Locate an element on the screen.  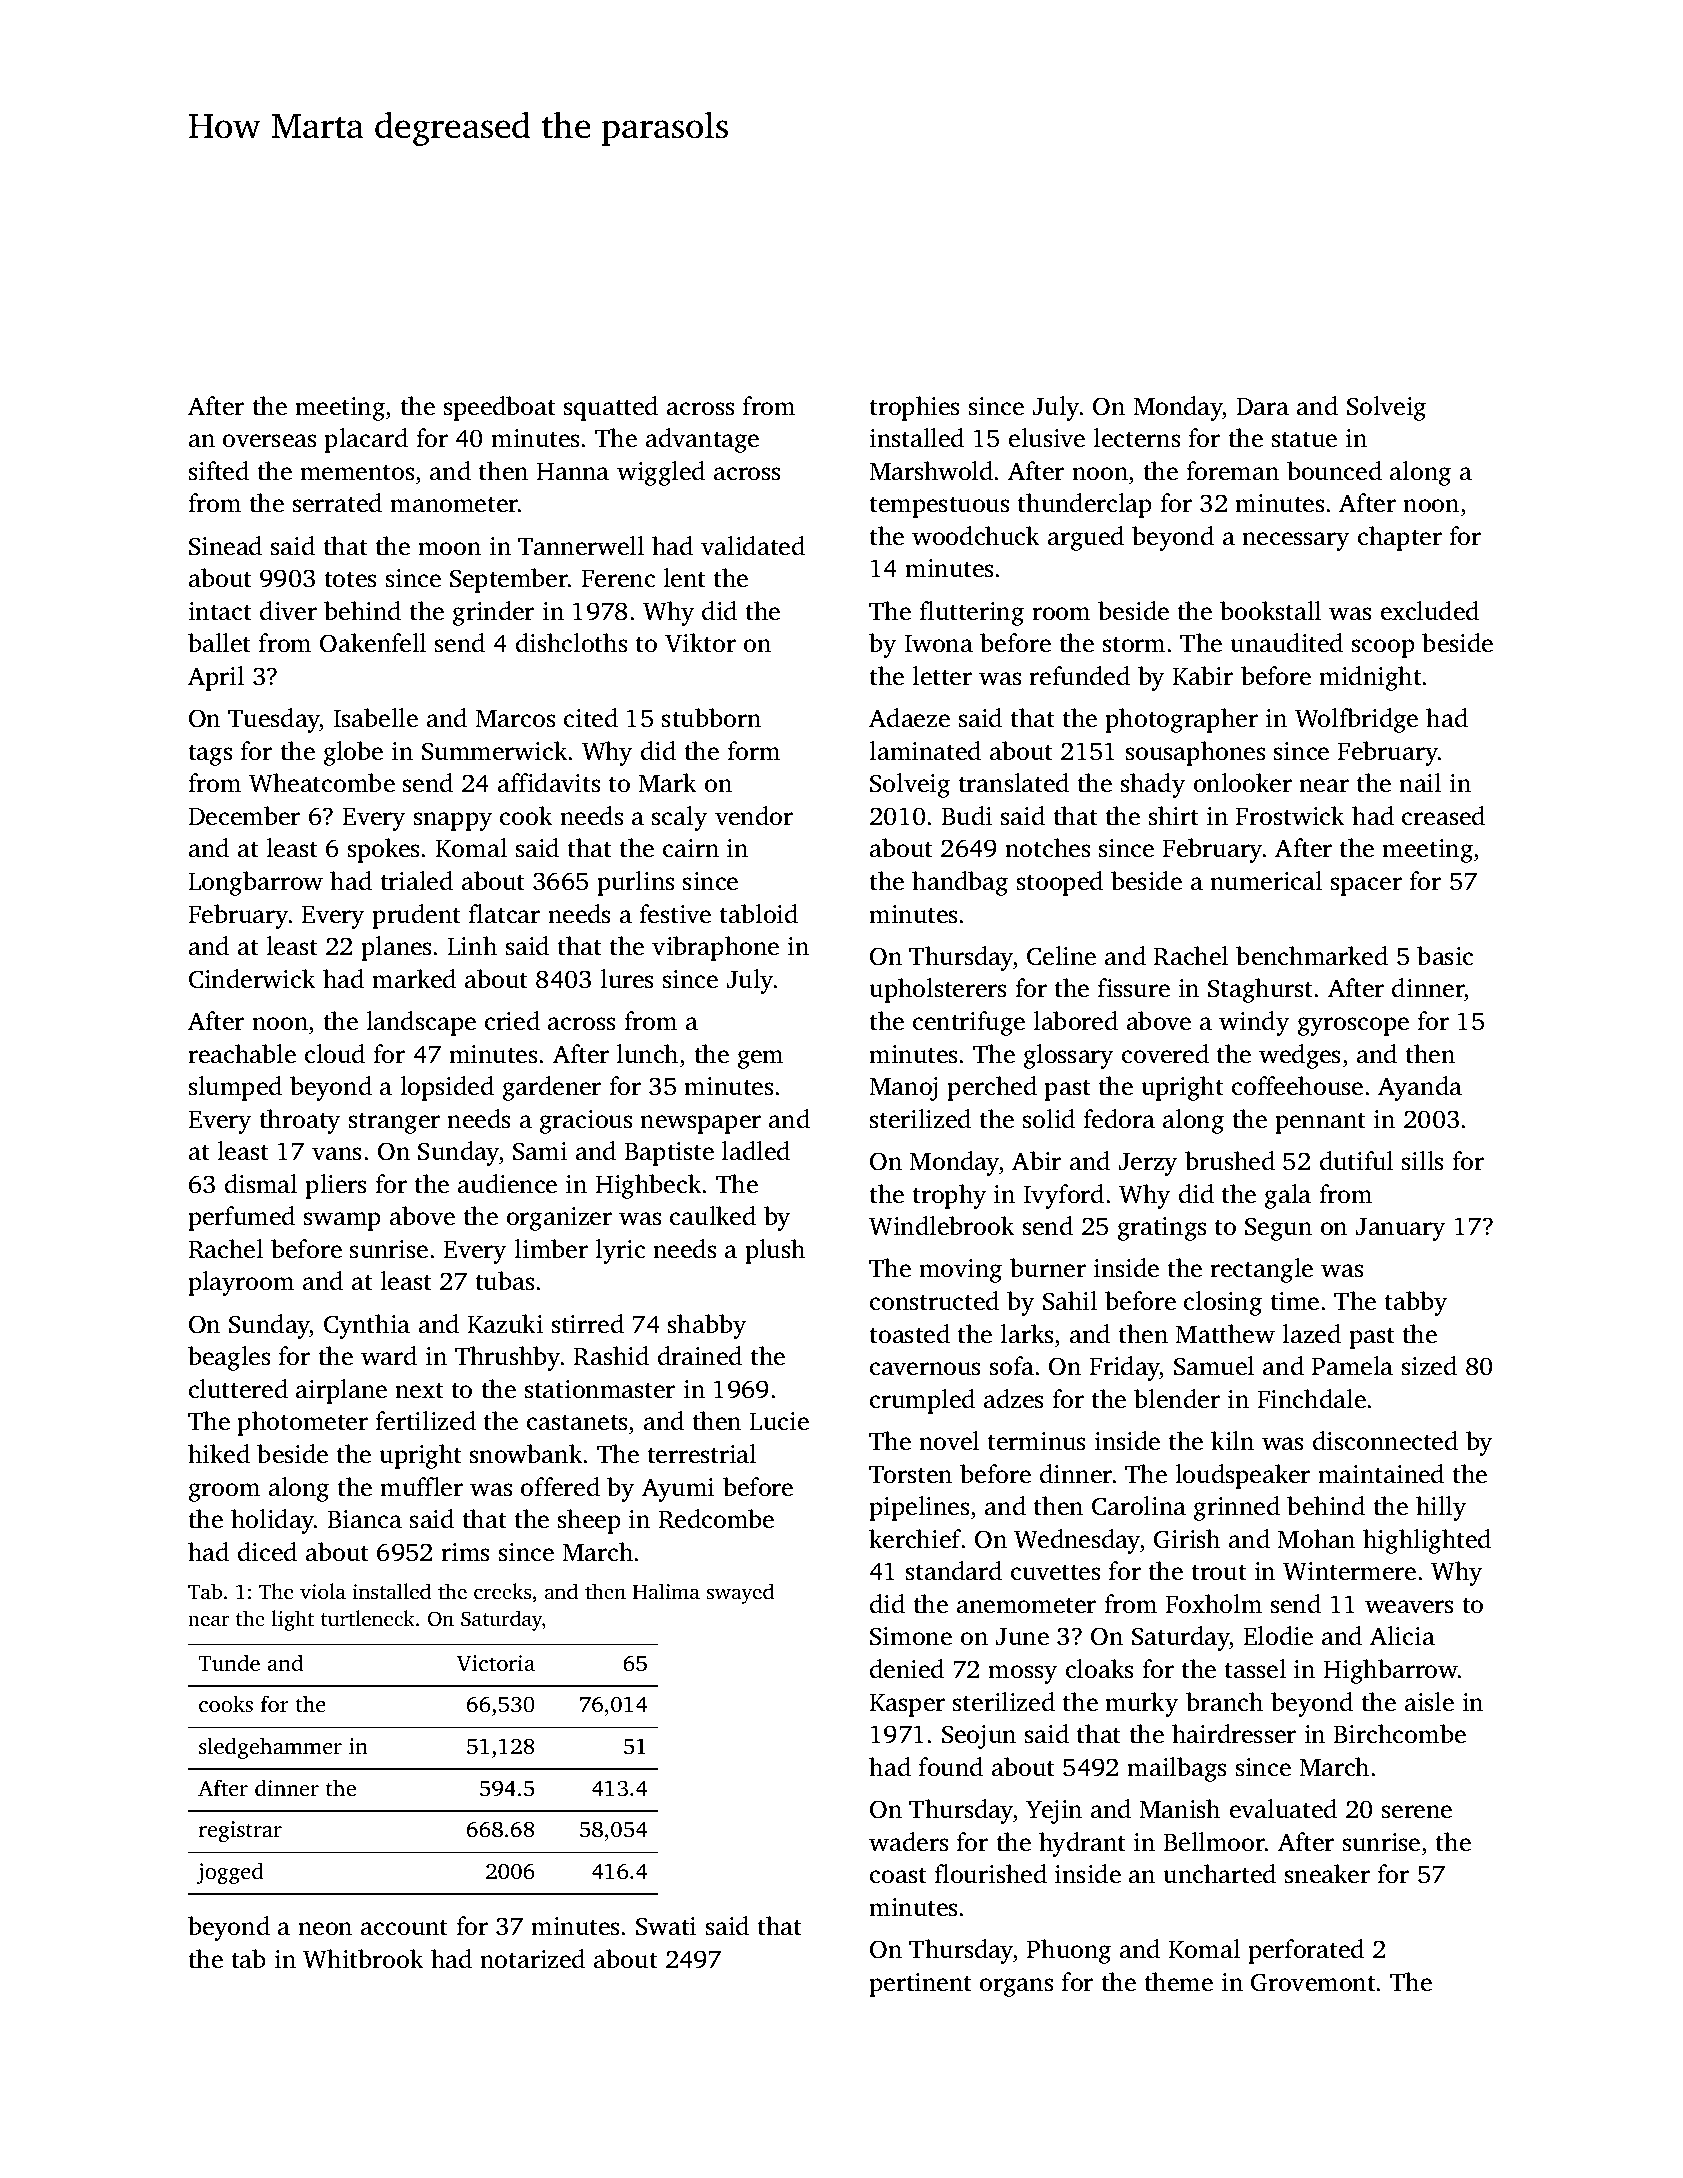
stationmaster is located at coordinates (600, 1389).
